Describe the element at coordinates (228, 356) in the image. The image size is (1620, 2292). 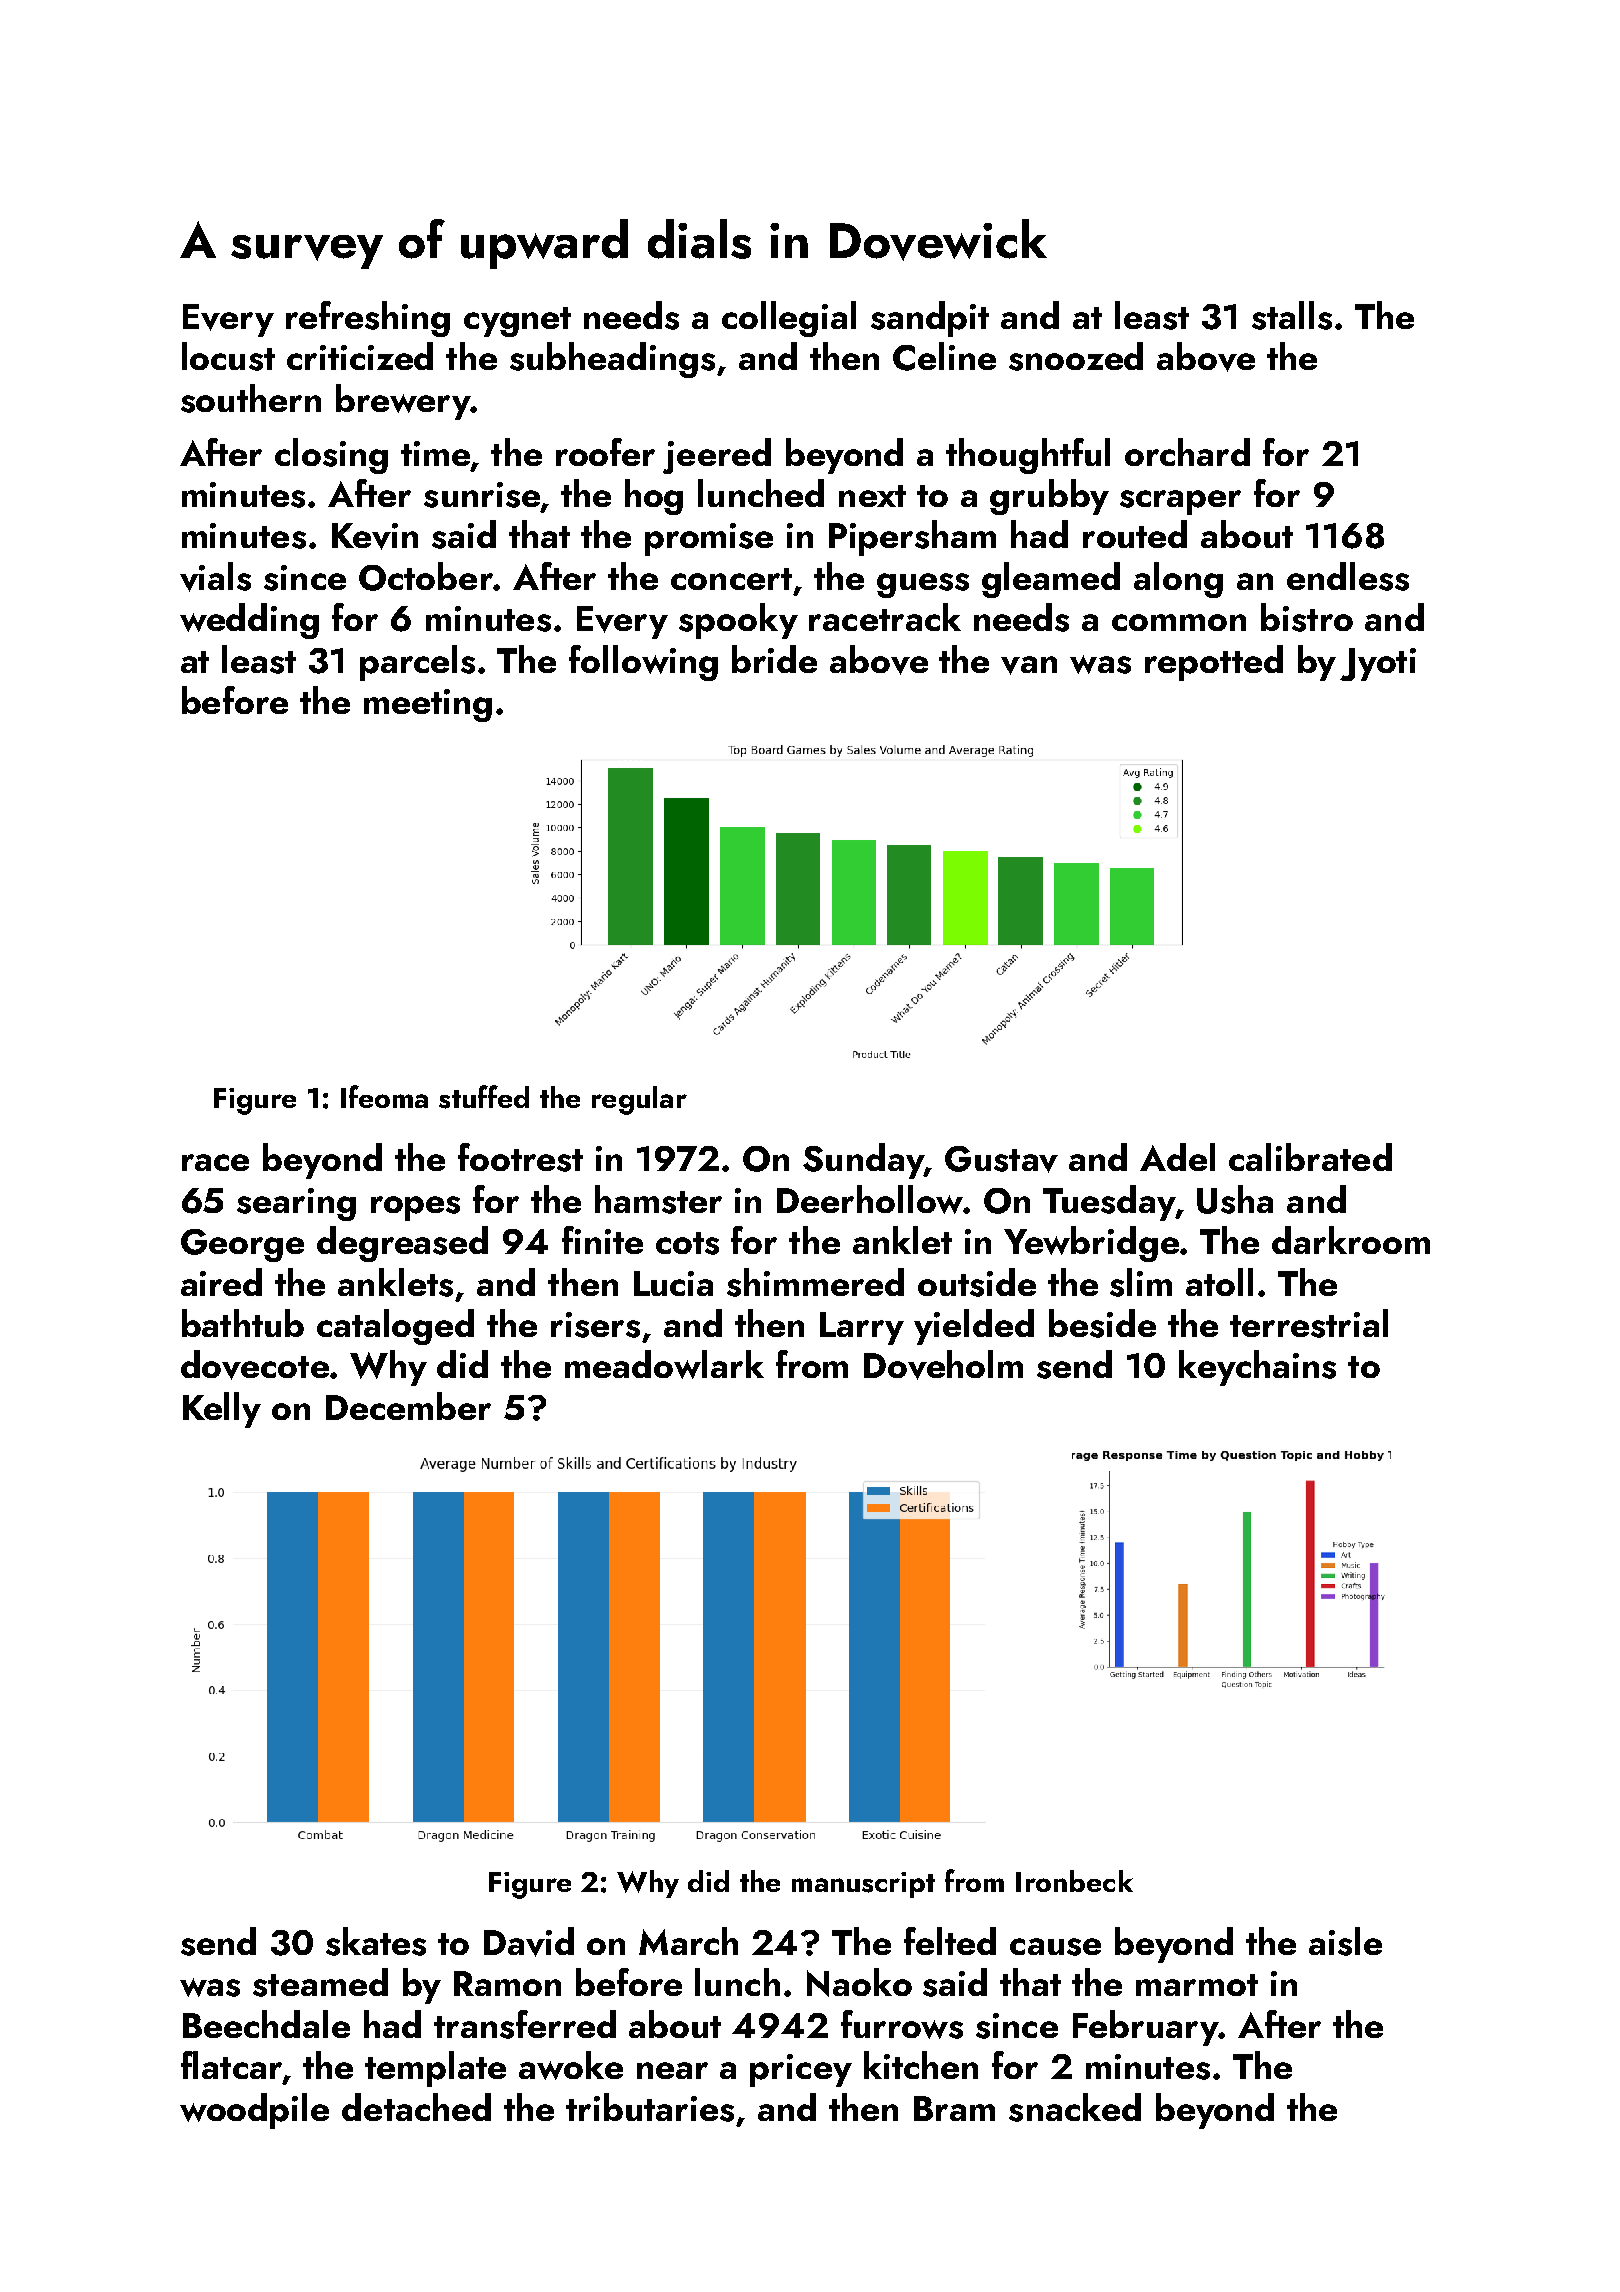
I see `locust` at that location.
